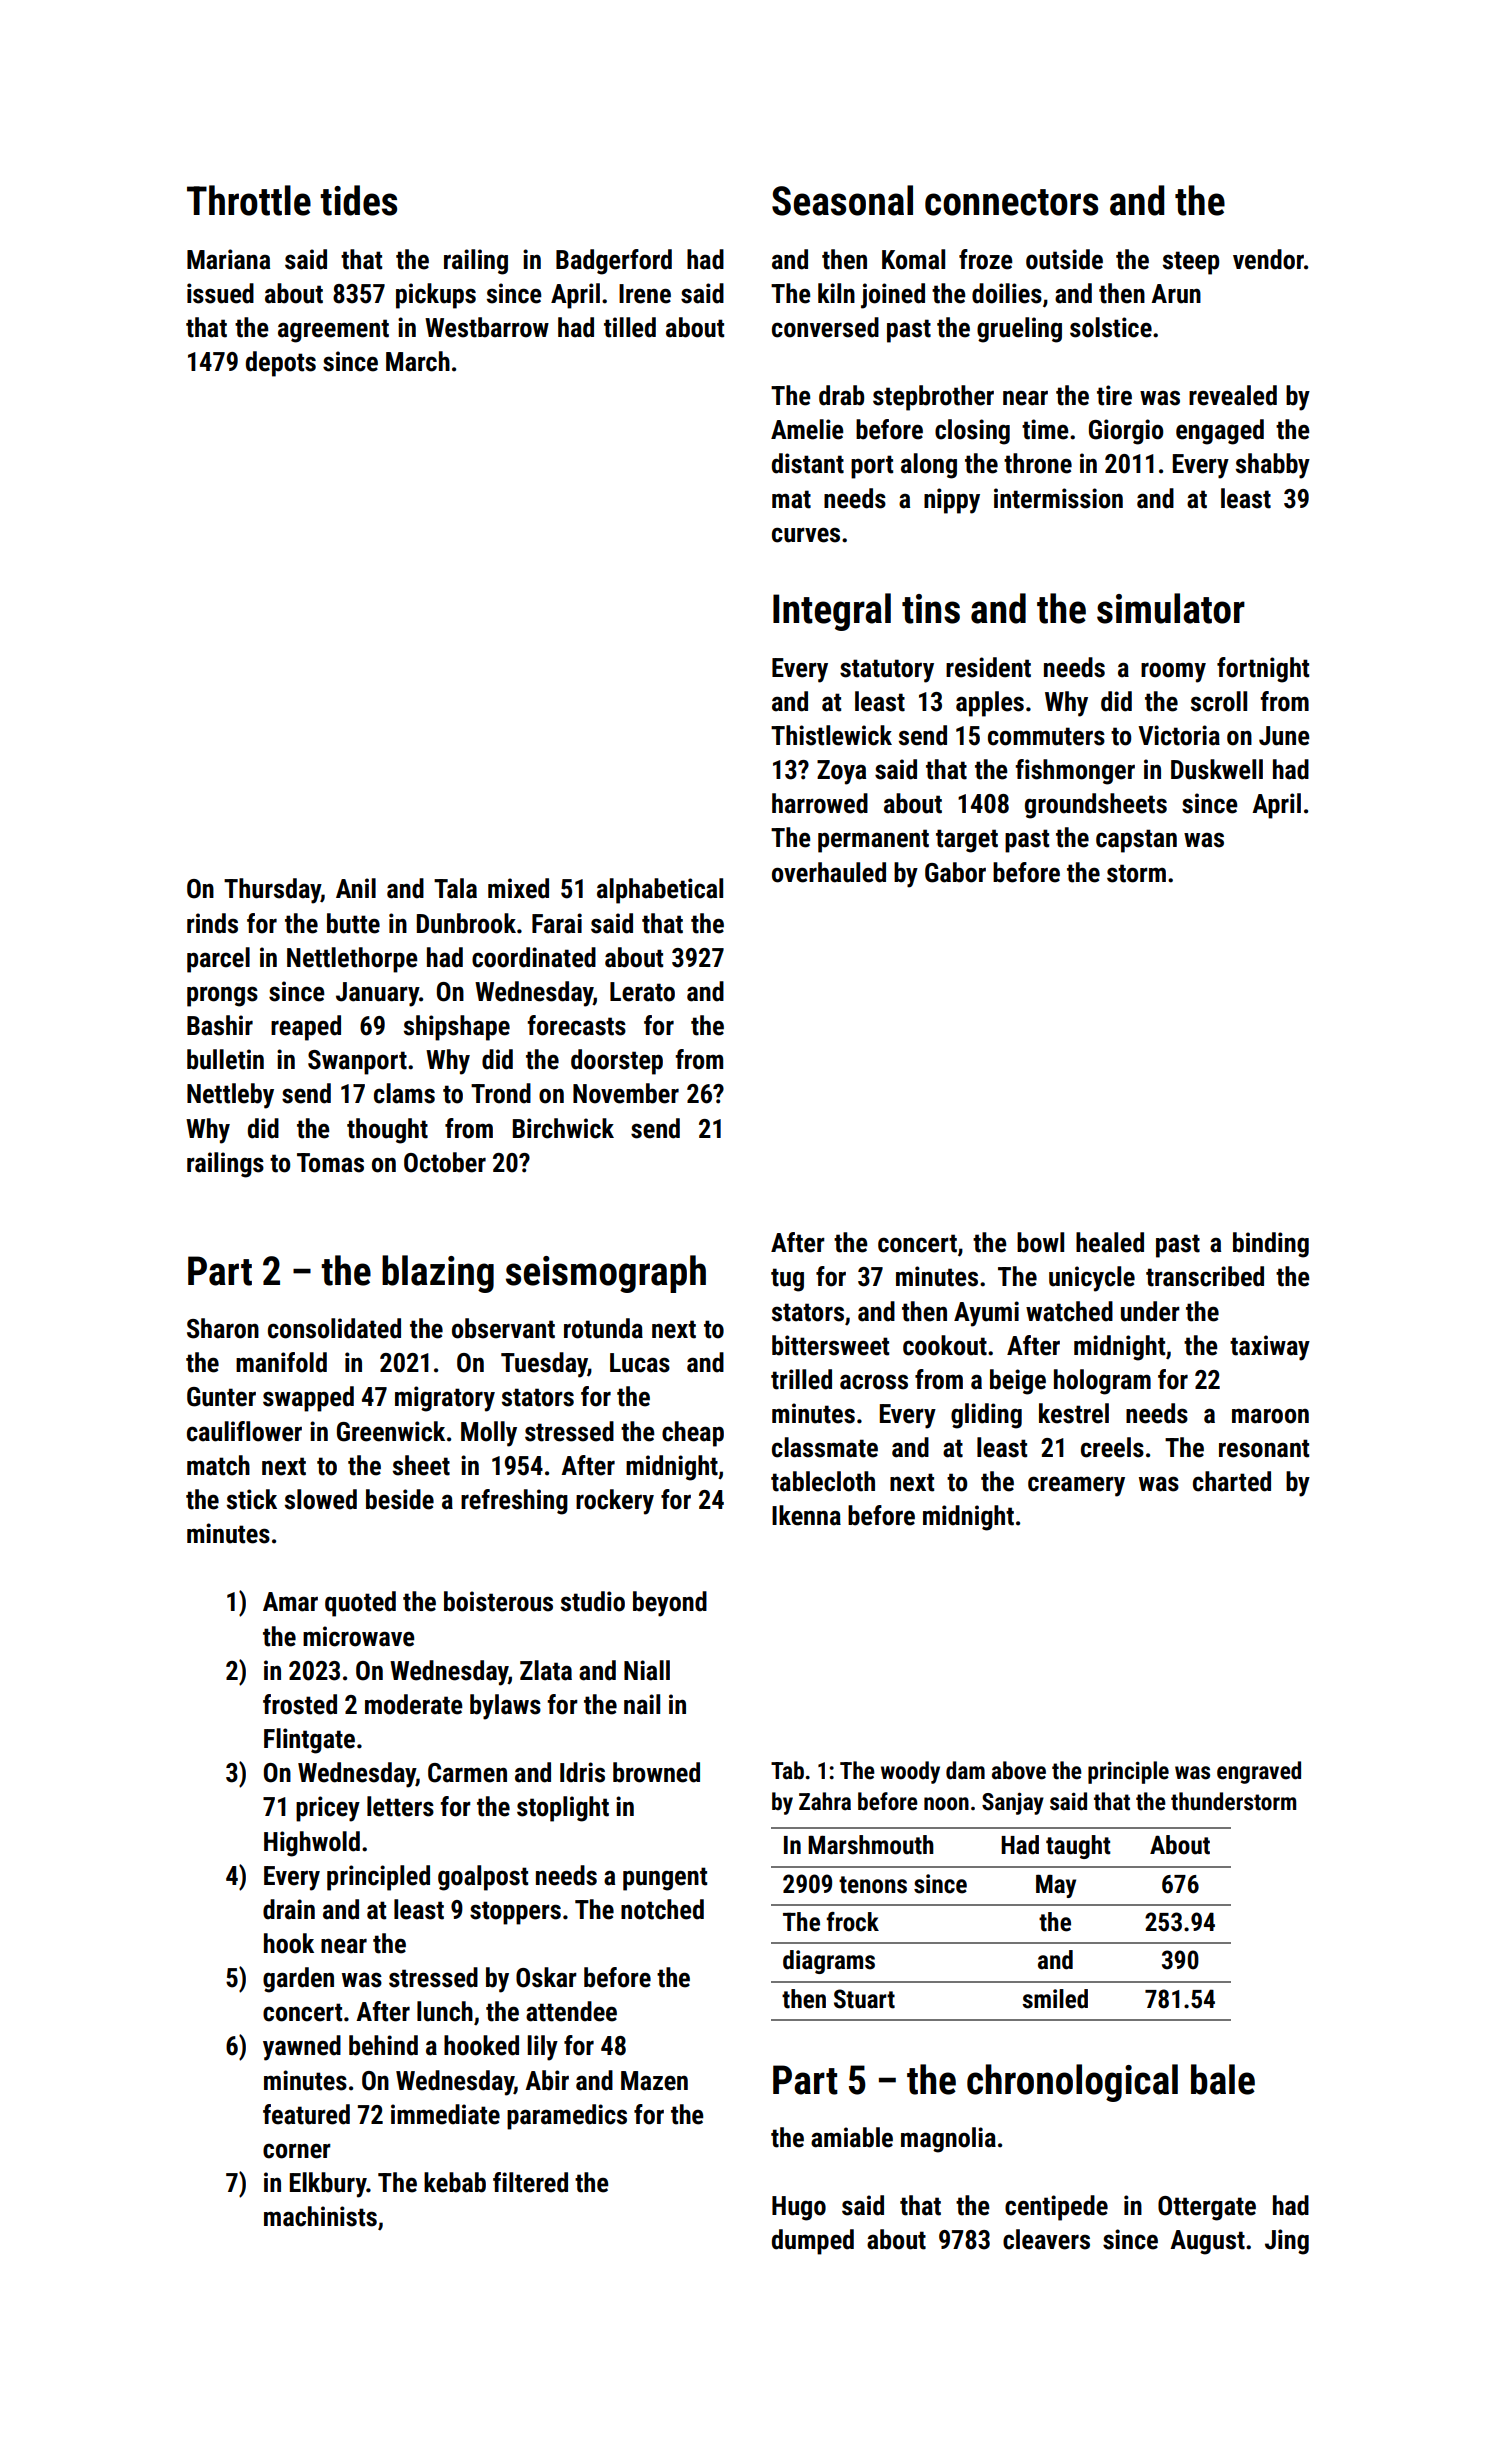  I want to click on November, so click(626, 1093).
